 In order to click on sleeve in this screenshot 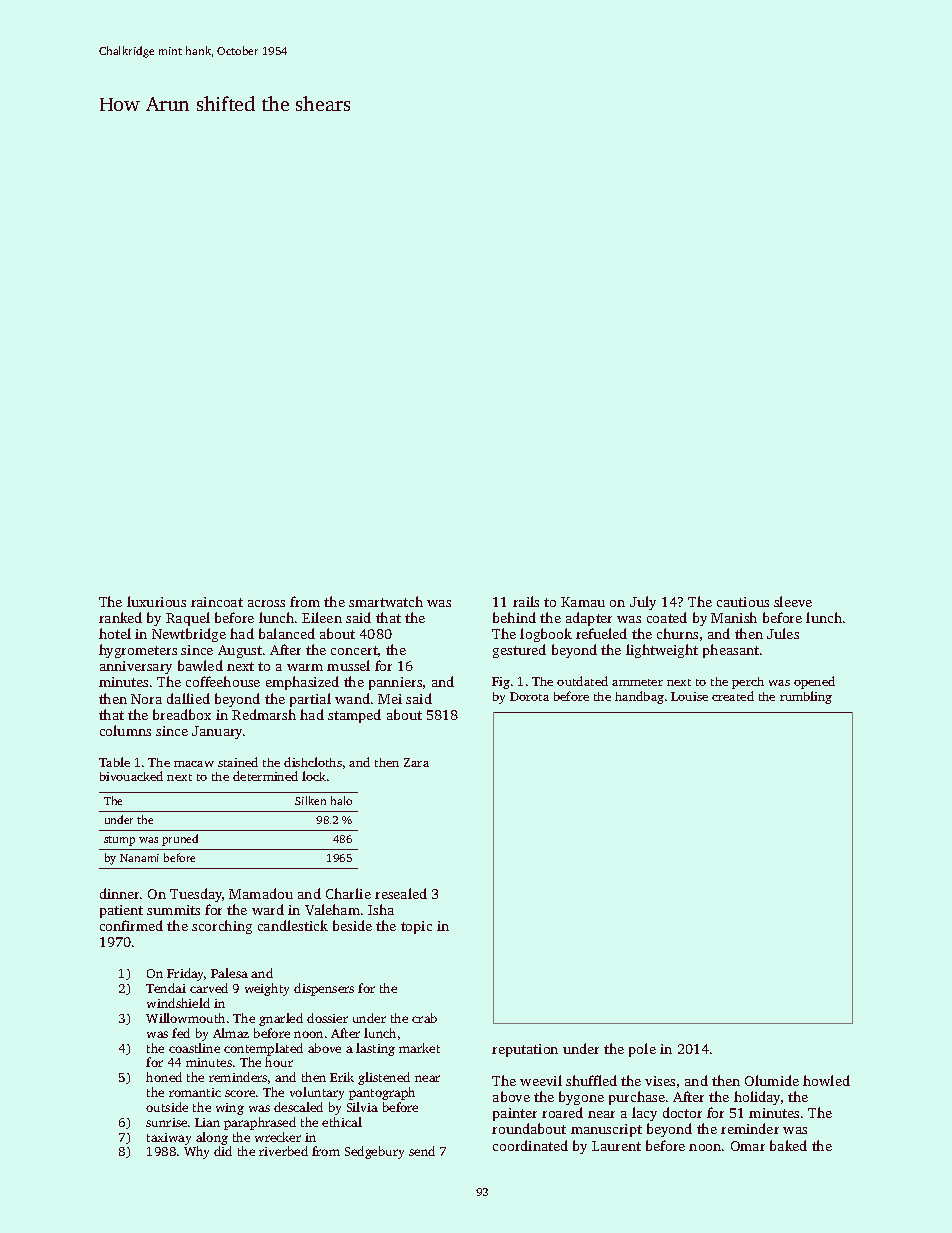, I will do `click(793, 601)`.
